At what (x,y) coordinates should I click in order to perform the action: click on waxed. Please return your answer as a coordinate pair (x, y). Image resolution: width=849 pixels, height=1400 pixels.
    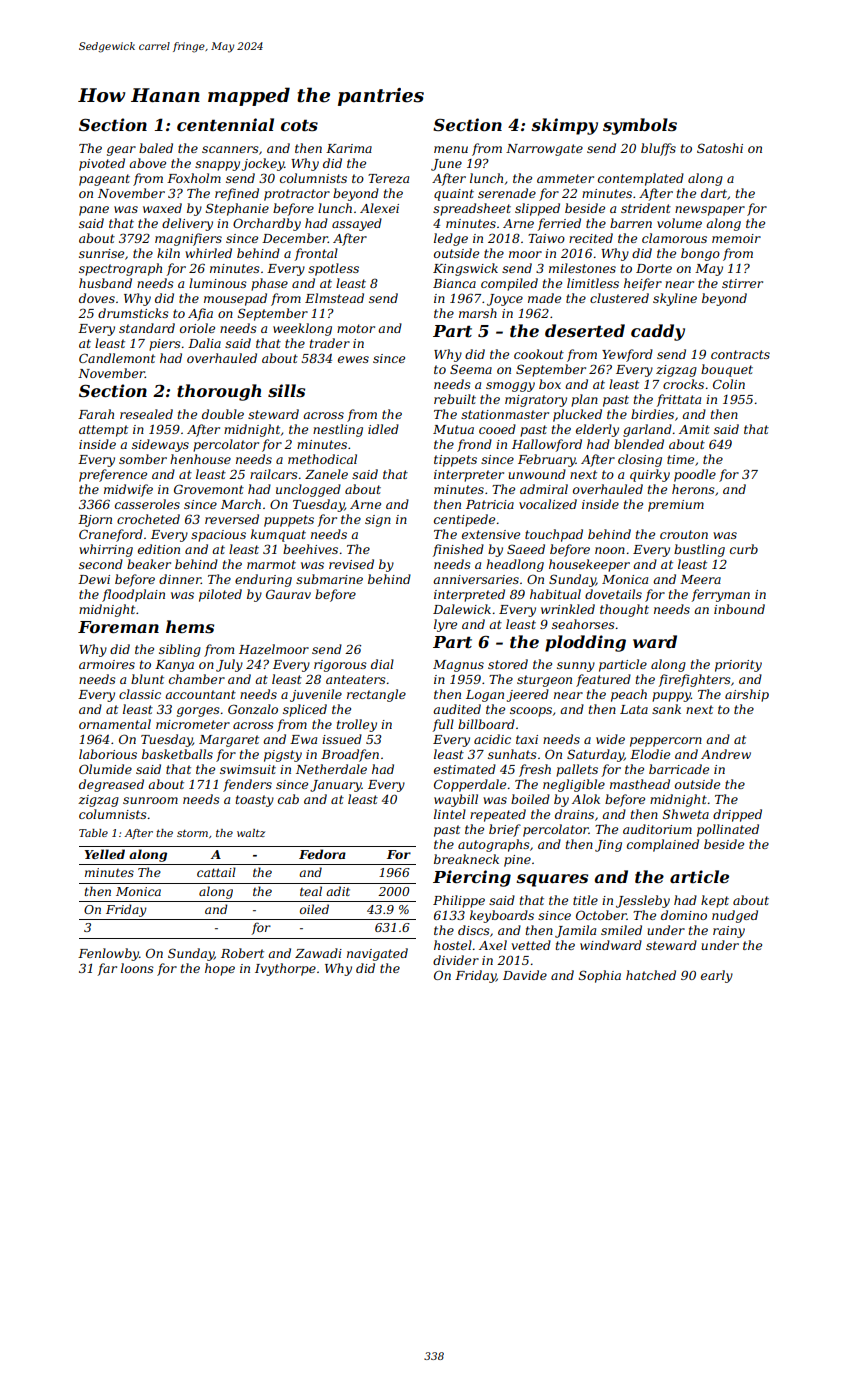
    Looking at the image, I should click on (162, 208).
